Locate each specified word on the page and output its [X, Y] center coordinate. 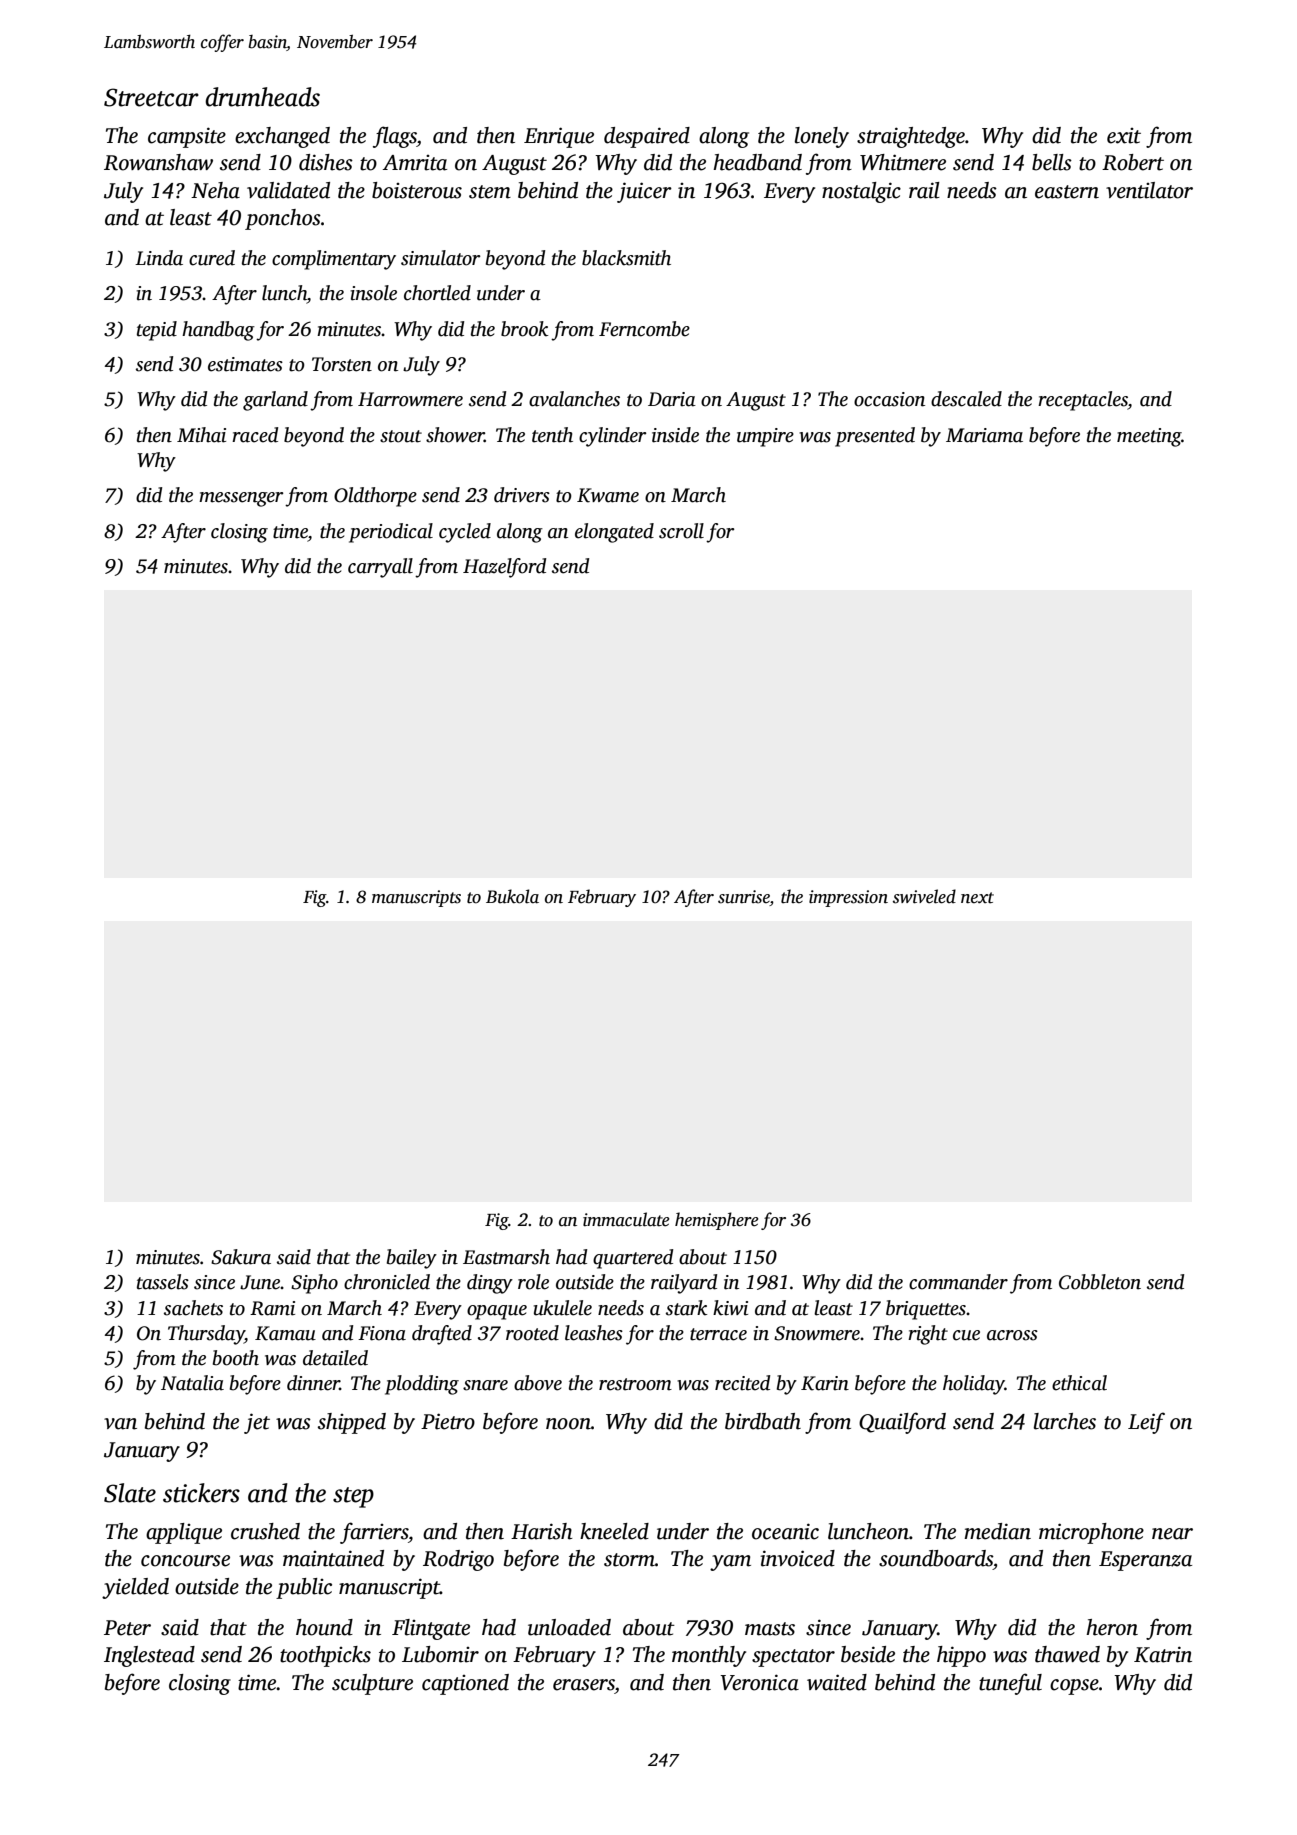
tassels [163, 1282]
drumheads [262, 97]
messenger [241, 499]
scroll [681, 531]
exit [1124, 136]
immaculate [626, 1219]
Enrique [559, 137]
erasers [584, 1685]
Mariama [984, 435]
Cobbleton [1100, 1282]
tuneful [1010, 1684]
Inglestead [149, 1656]
